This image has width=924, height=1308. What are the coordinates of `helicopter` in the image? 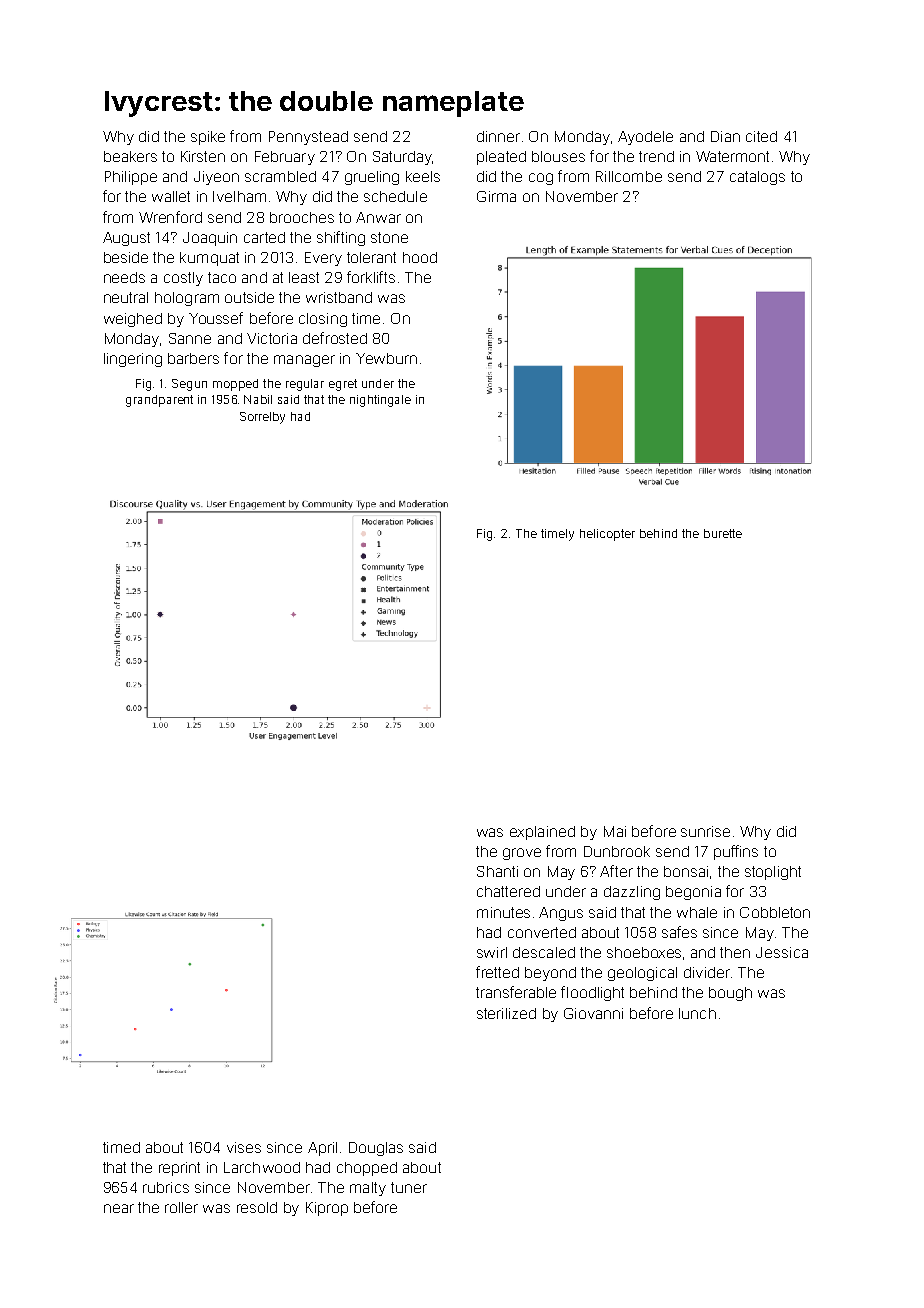 It's located at (607, 535).
